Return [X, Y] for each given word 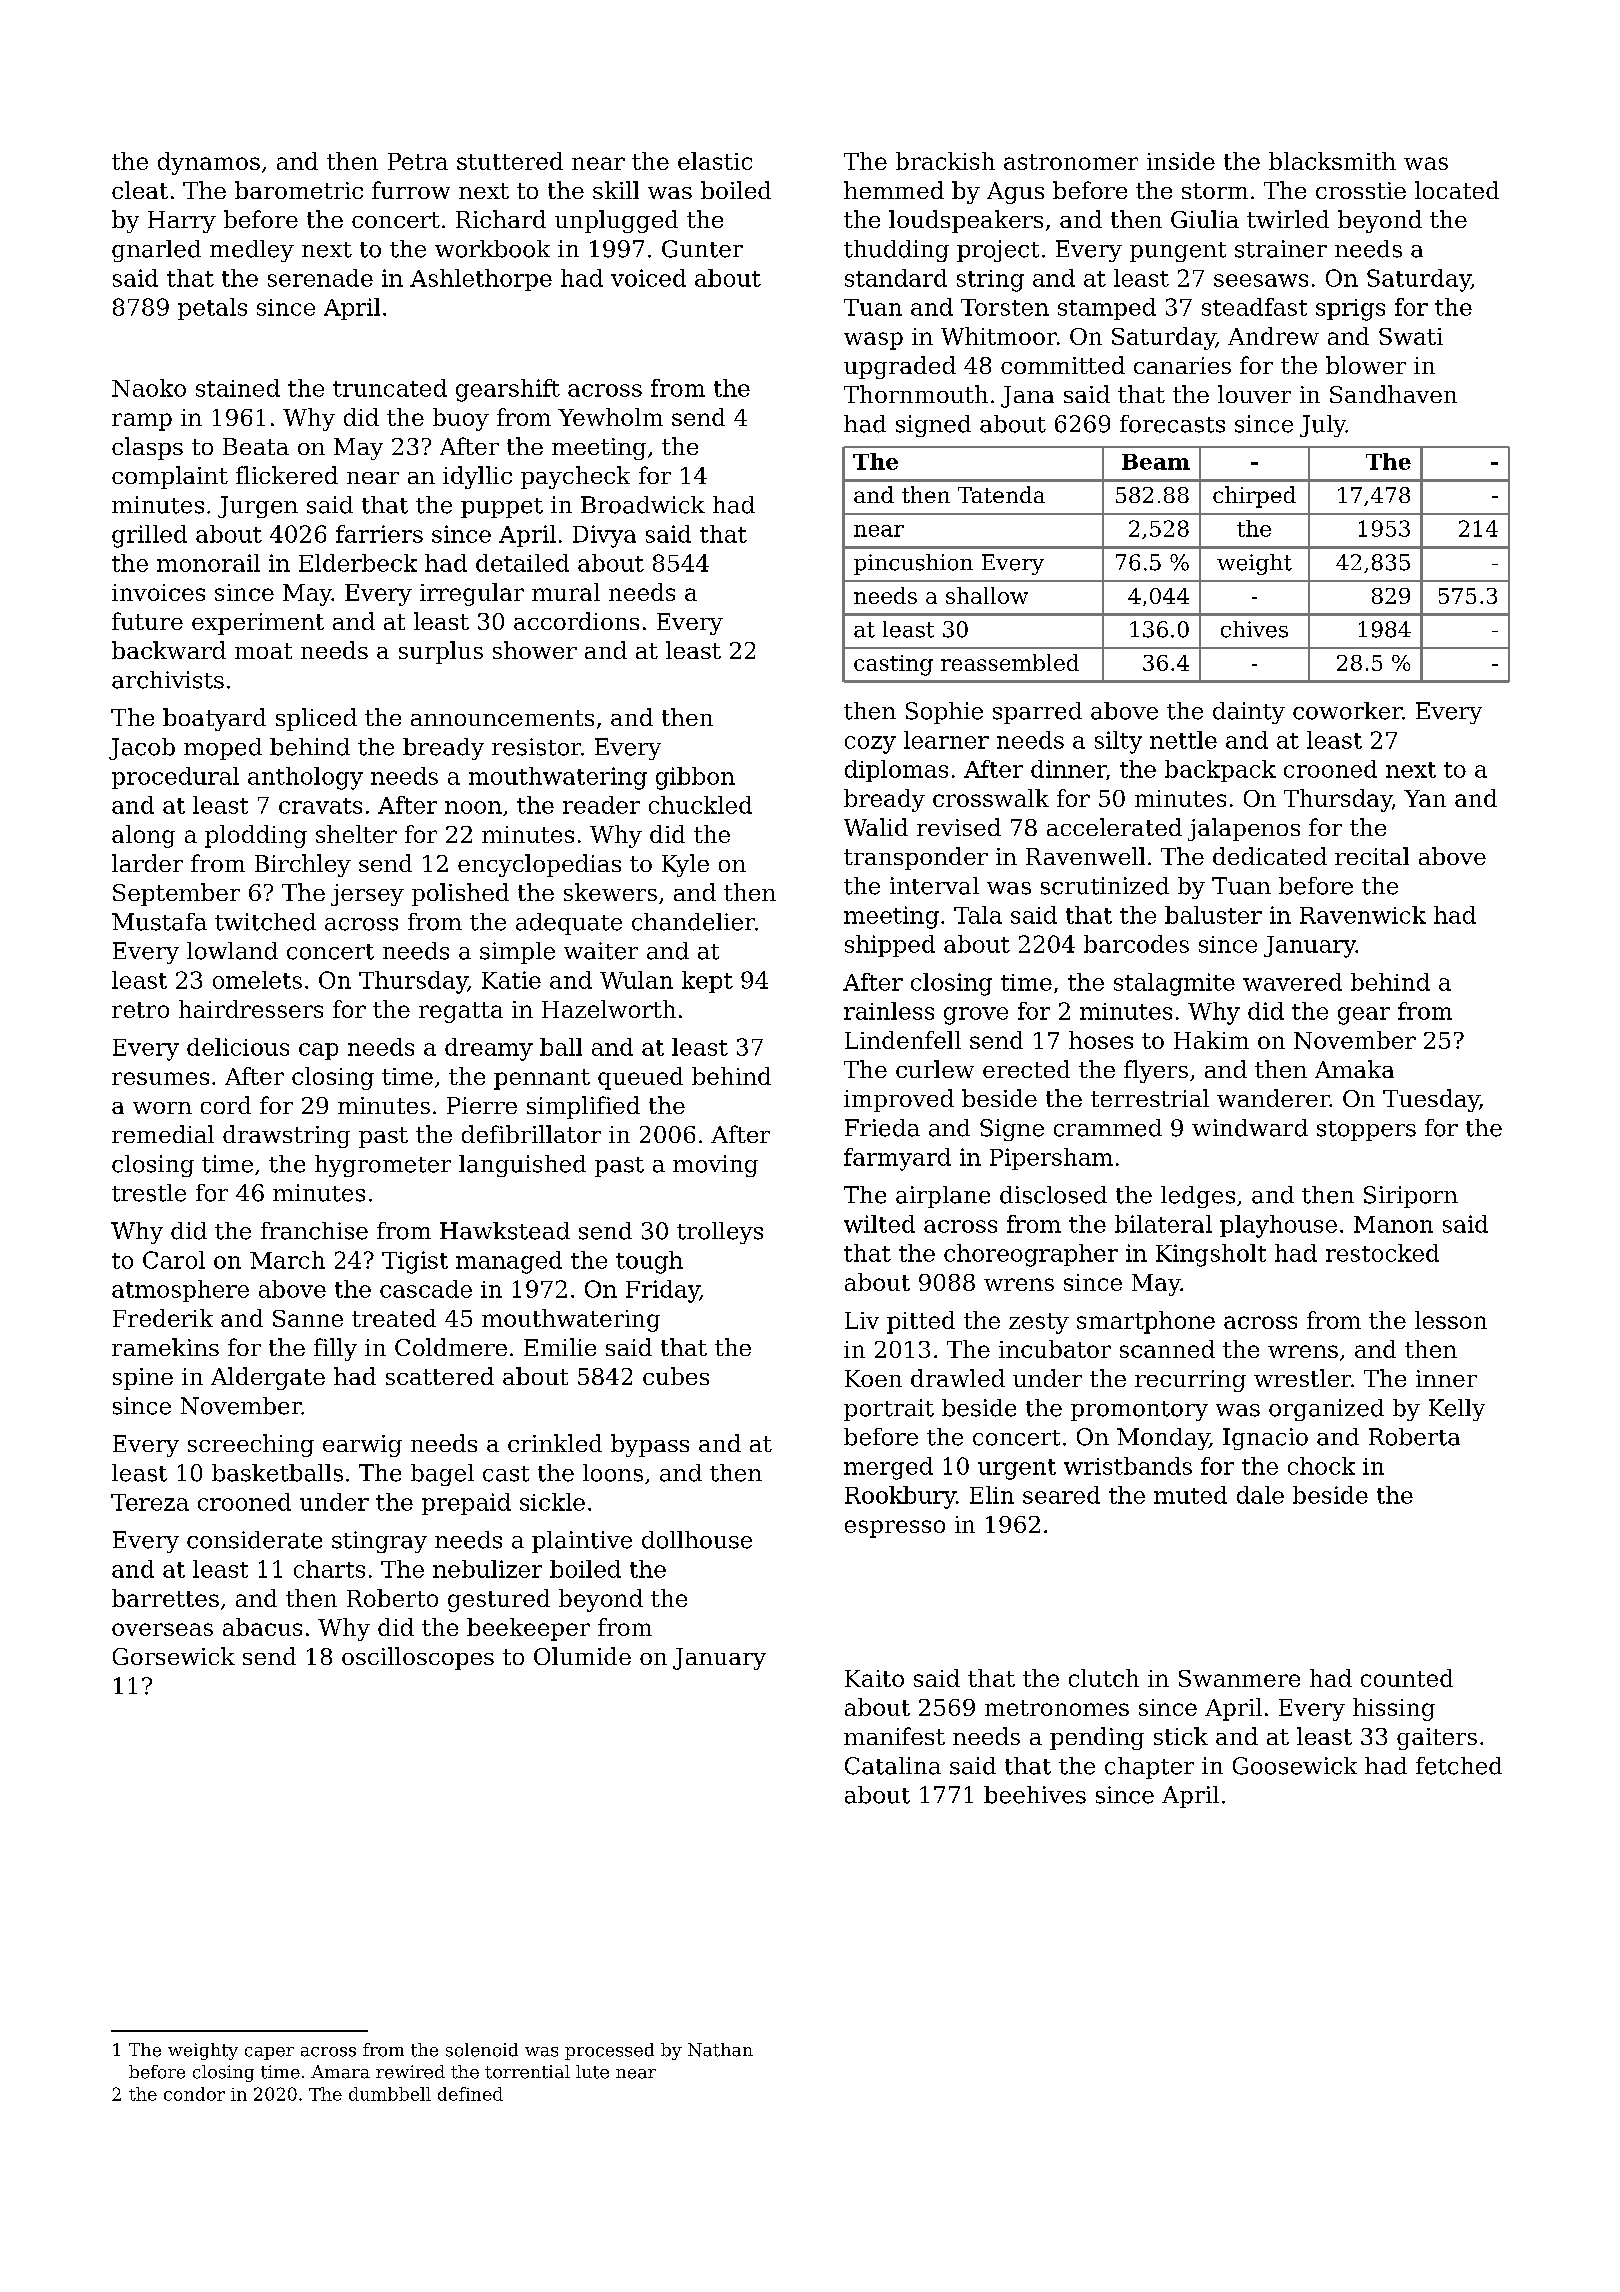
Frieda [882, 1128]
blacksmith [1332, 161]
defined [470, 2094]
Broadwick [643, 505]
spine [143, 1379]
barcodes [1136, 944]
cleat [140, 190]
